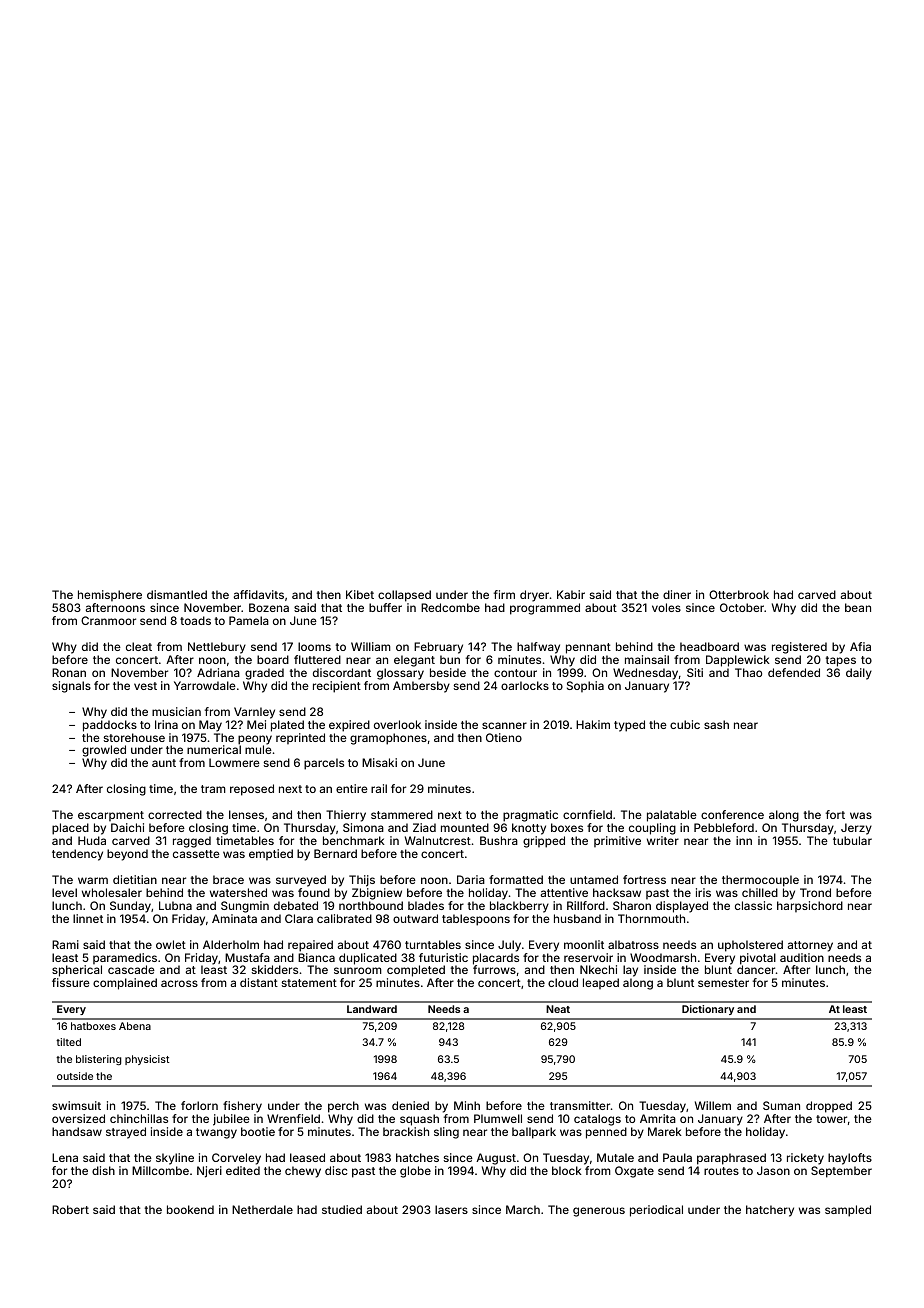 The image size is (924, 1308). Describe the element at coordinates (599, 1212) in the screenshot. I see `generous` at that location.
